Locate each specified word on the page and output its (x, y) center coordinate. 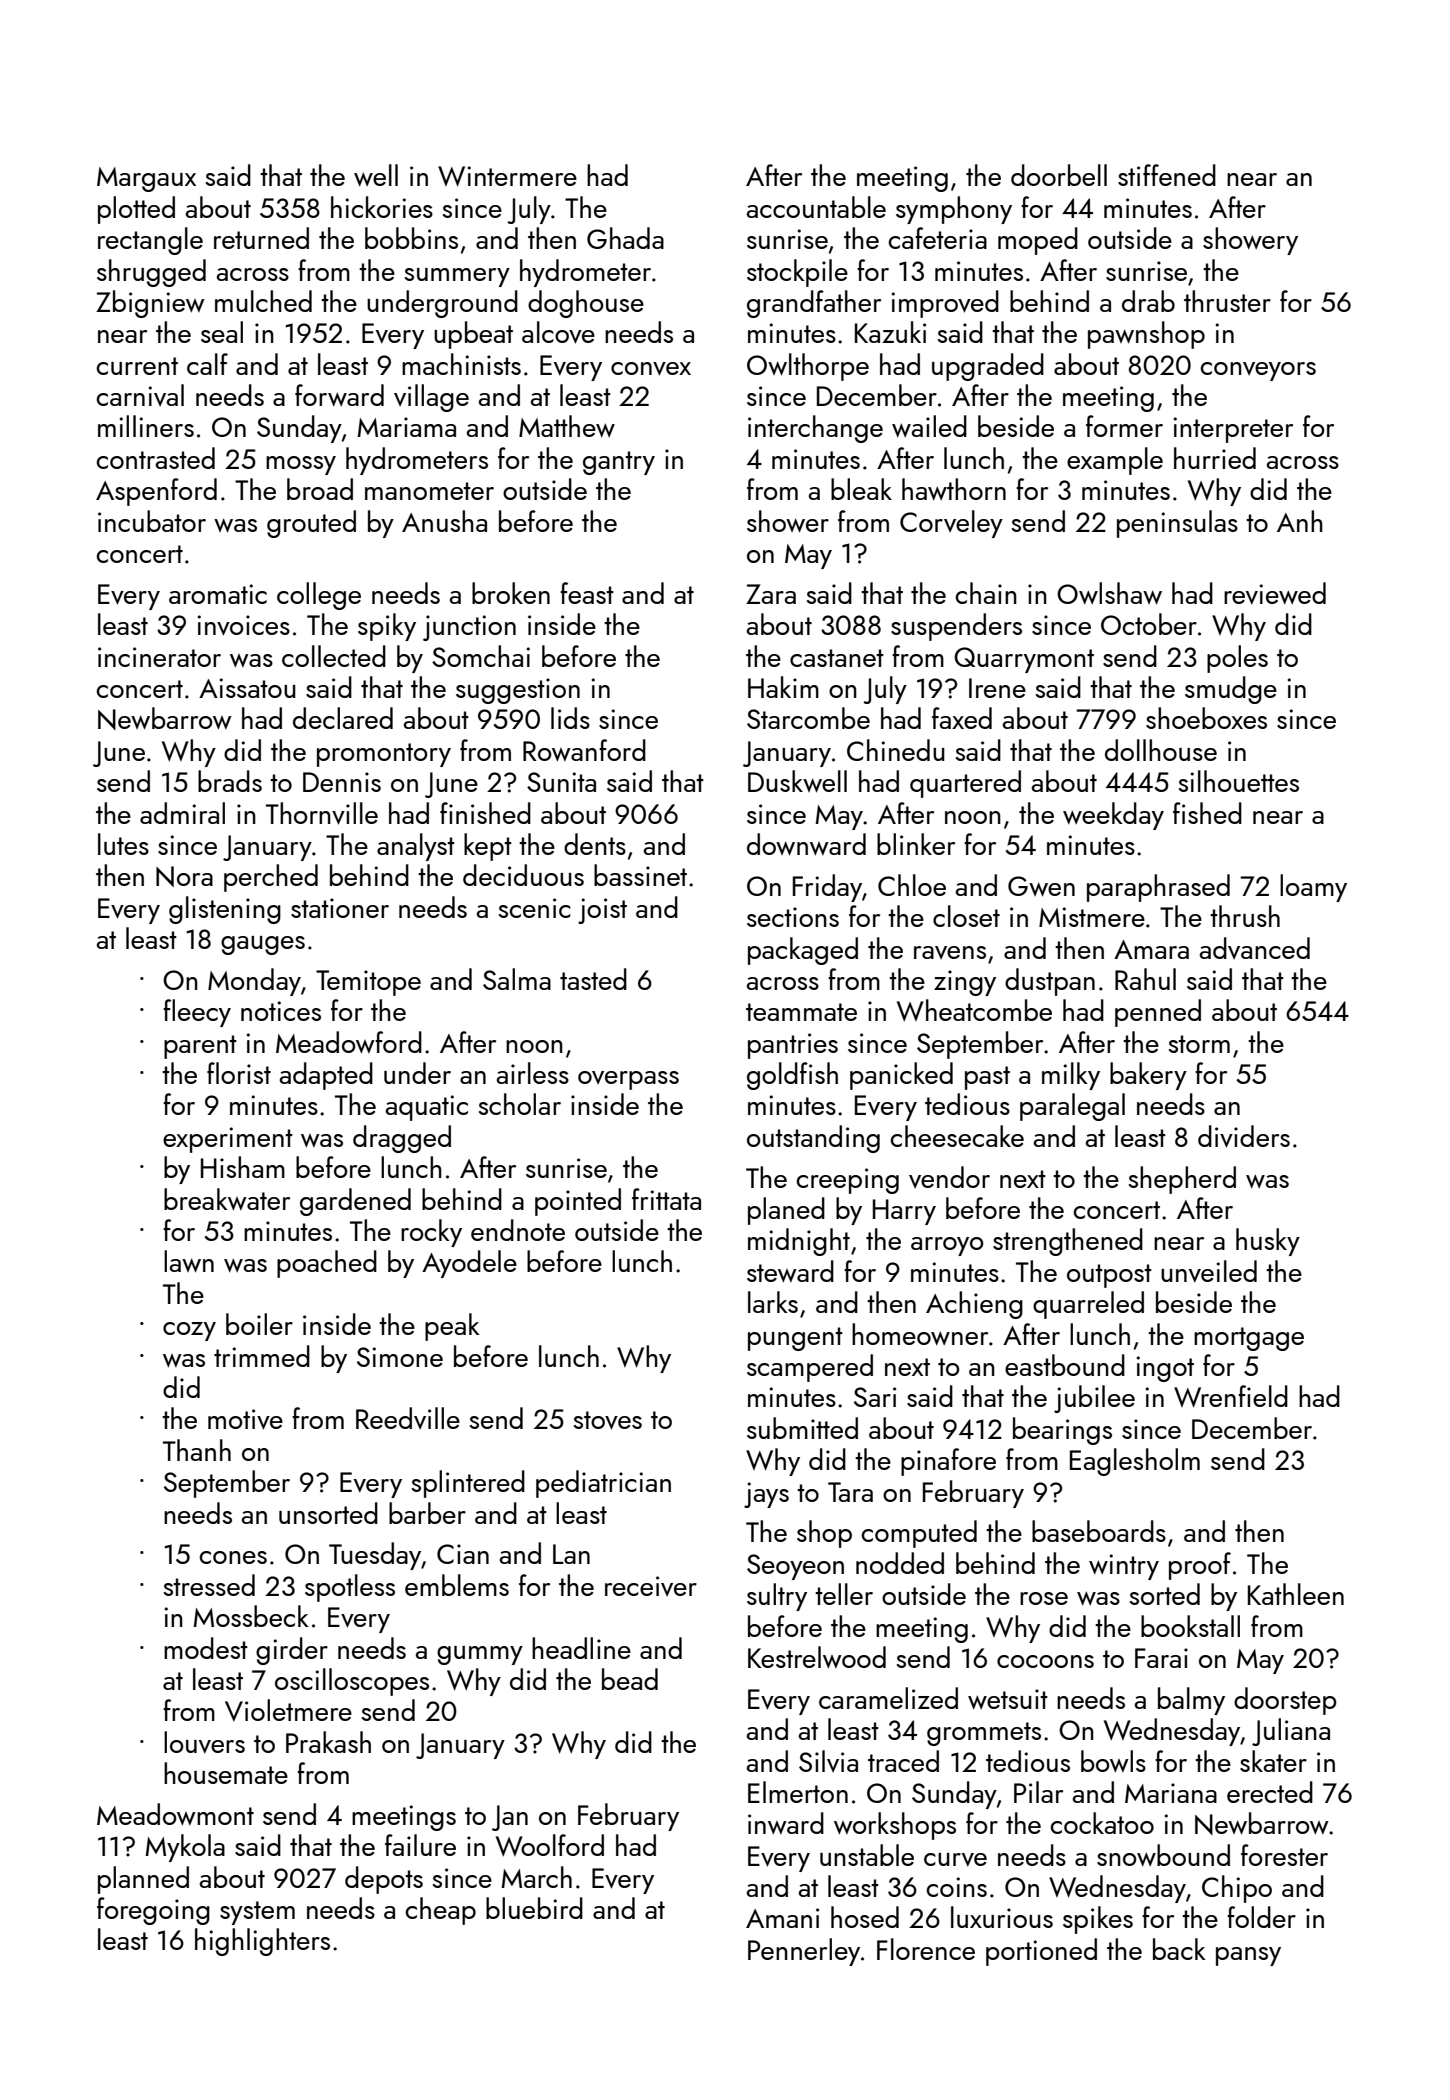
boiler (259, 1324)
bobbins (411, 238)
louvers (204, 1742)
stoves (608, 1420)
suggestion (518, 691)
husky (1268, 1242)
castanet (837, 658)
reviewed (1275, 593)
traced (903, 1761)
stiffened (1167, 175)
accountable (816, 207)
